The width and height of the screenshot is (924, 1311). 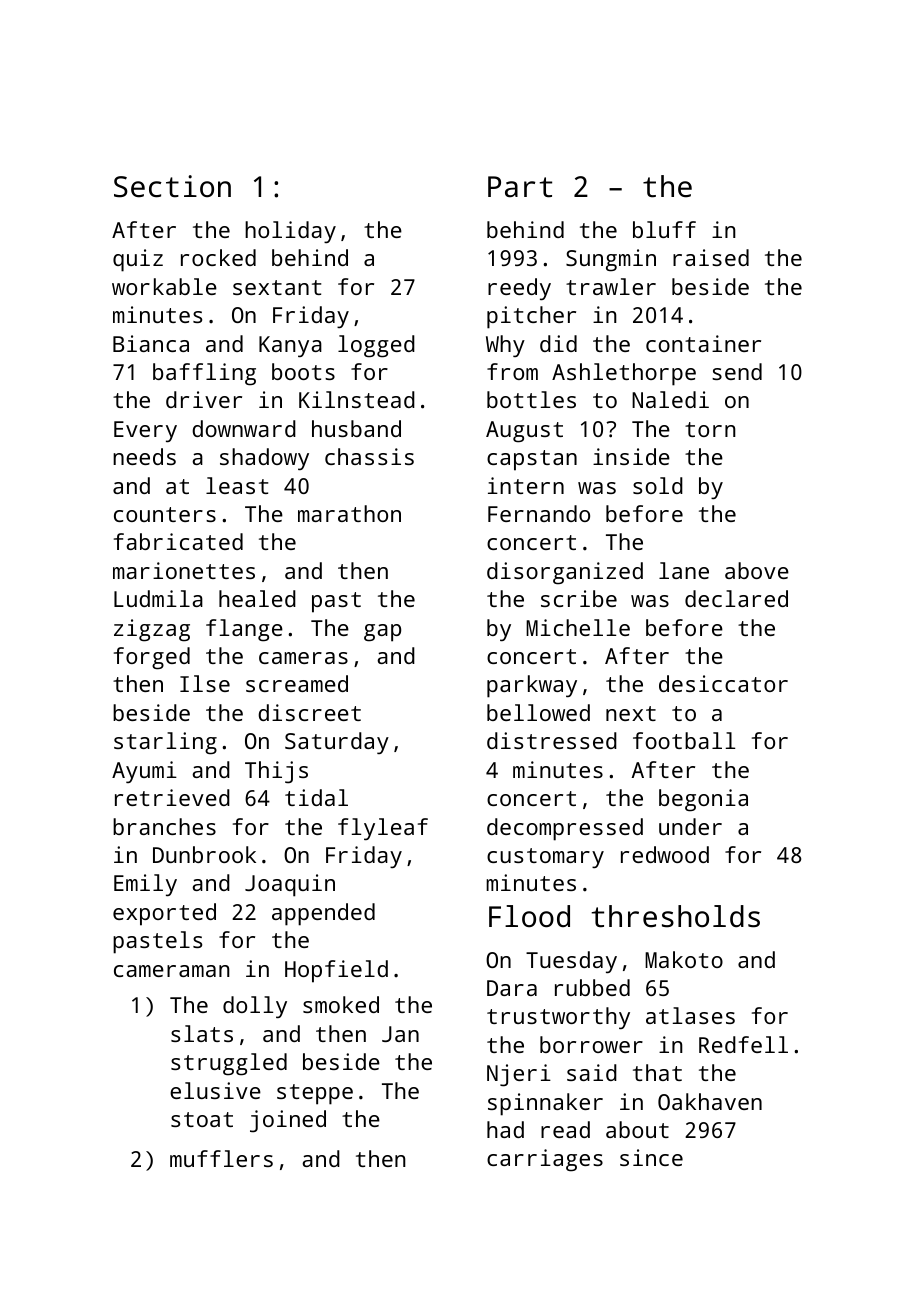 I want to click on flange, so click(x=244, y=630).
